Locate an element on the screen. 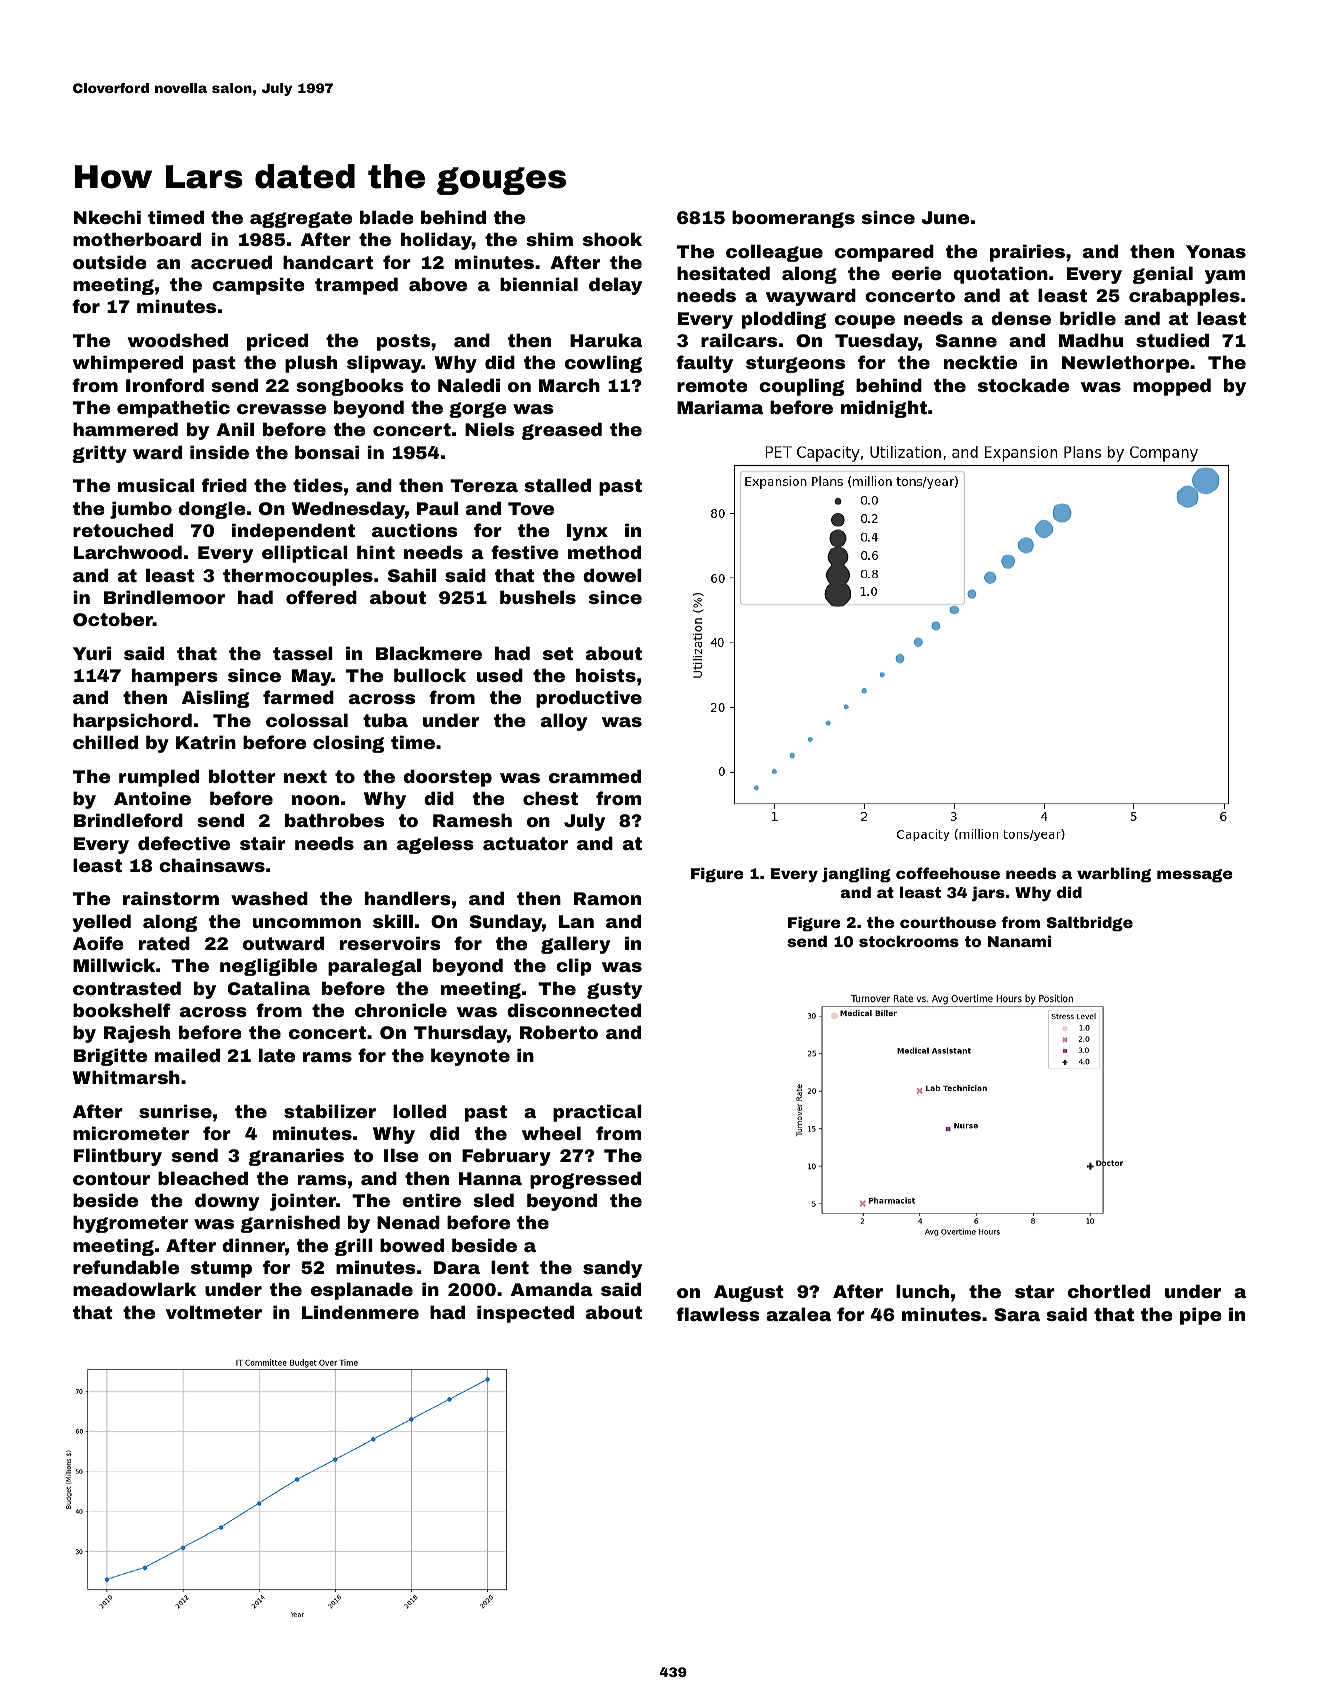  blade is located at coordinates (387, 217).
